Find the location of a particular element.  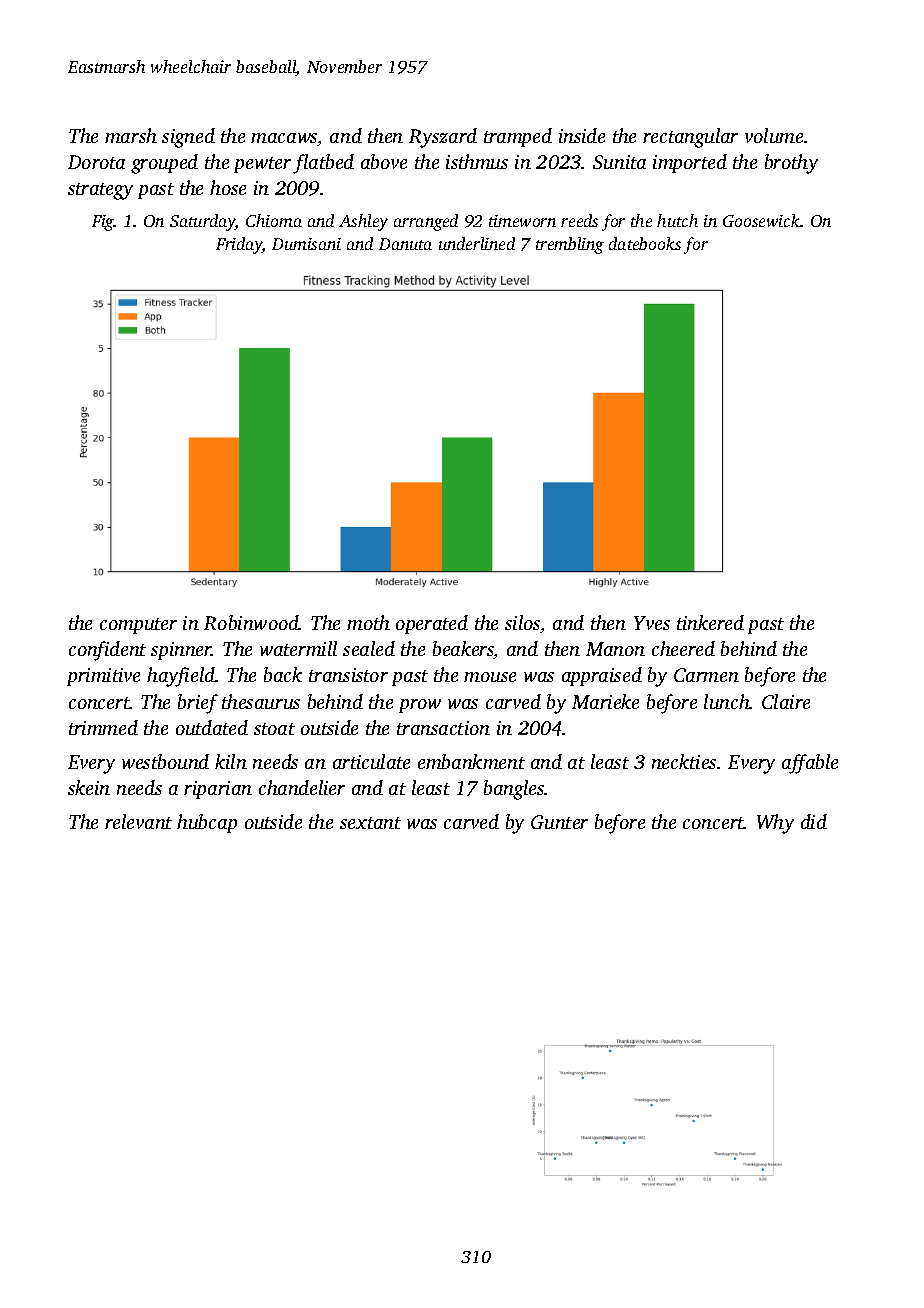

hose is located at coordinates (228, 187).
